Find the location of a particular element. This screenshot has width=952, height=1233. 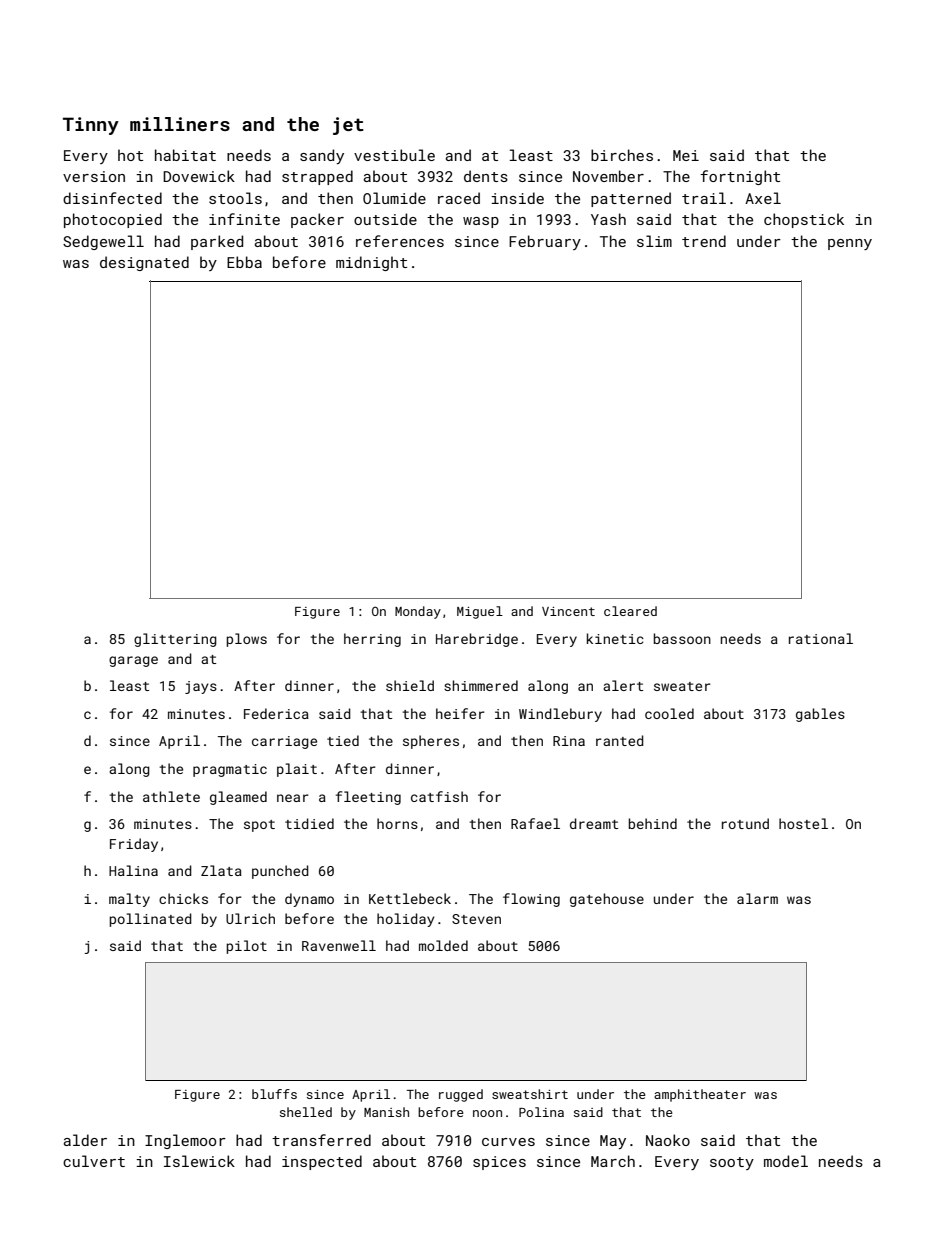

hostel is located at coordinates (803, 823).
